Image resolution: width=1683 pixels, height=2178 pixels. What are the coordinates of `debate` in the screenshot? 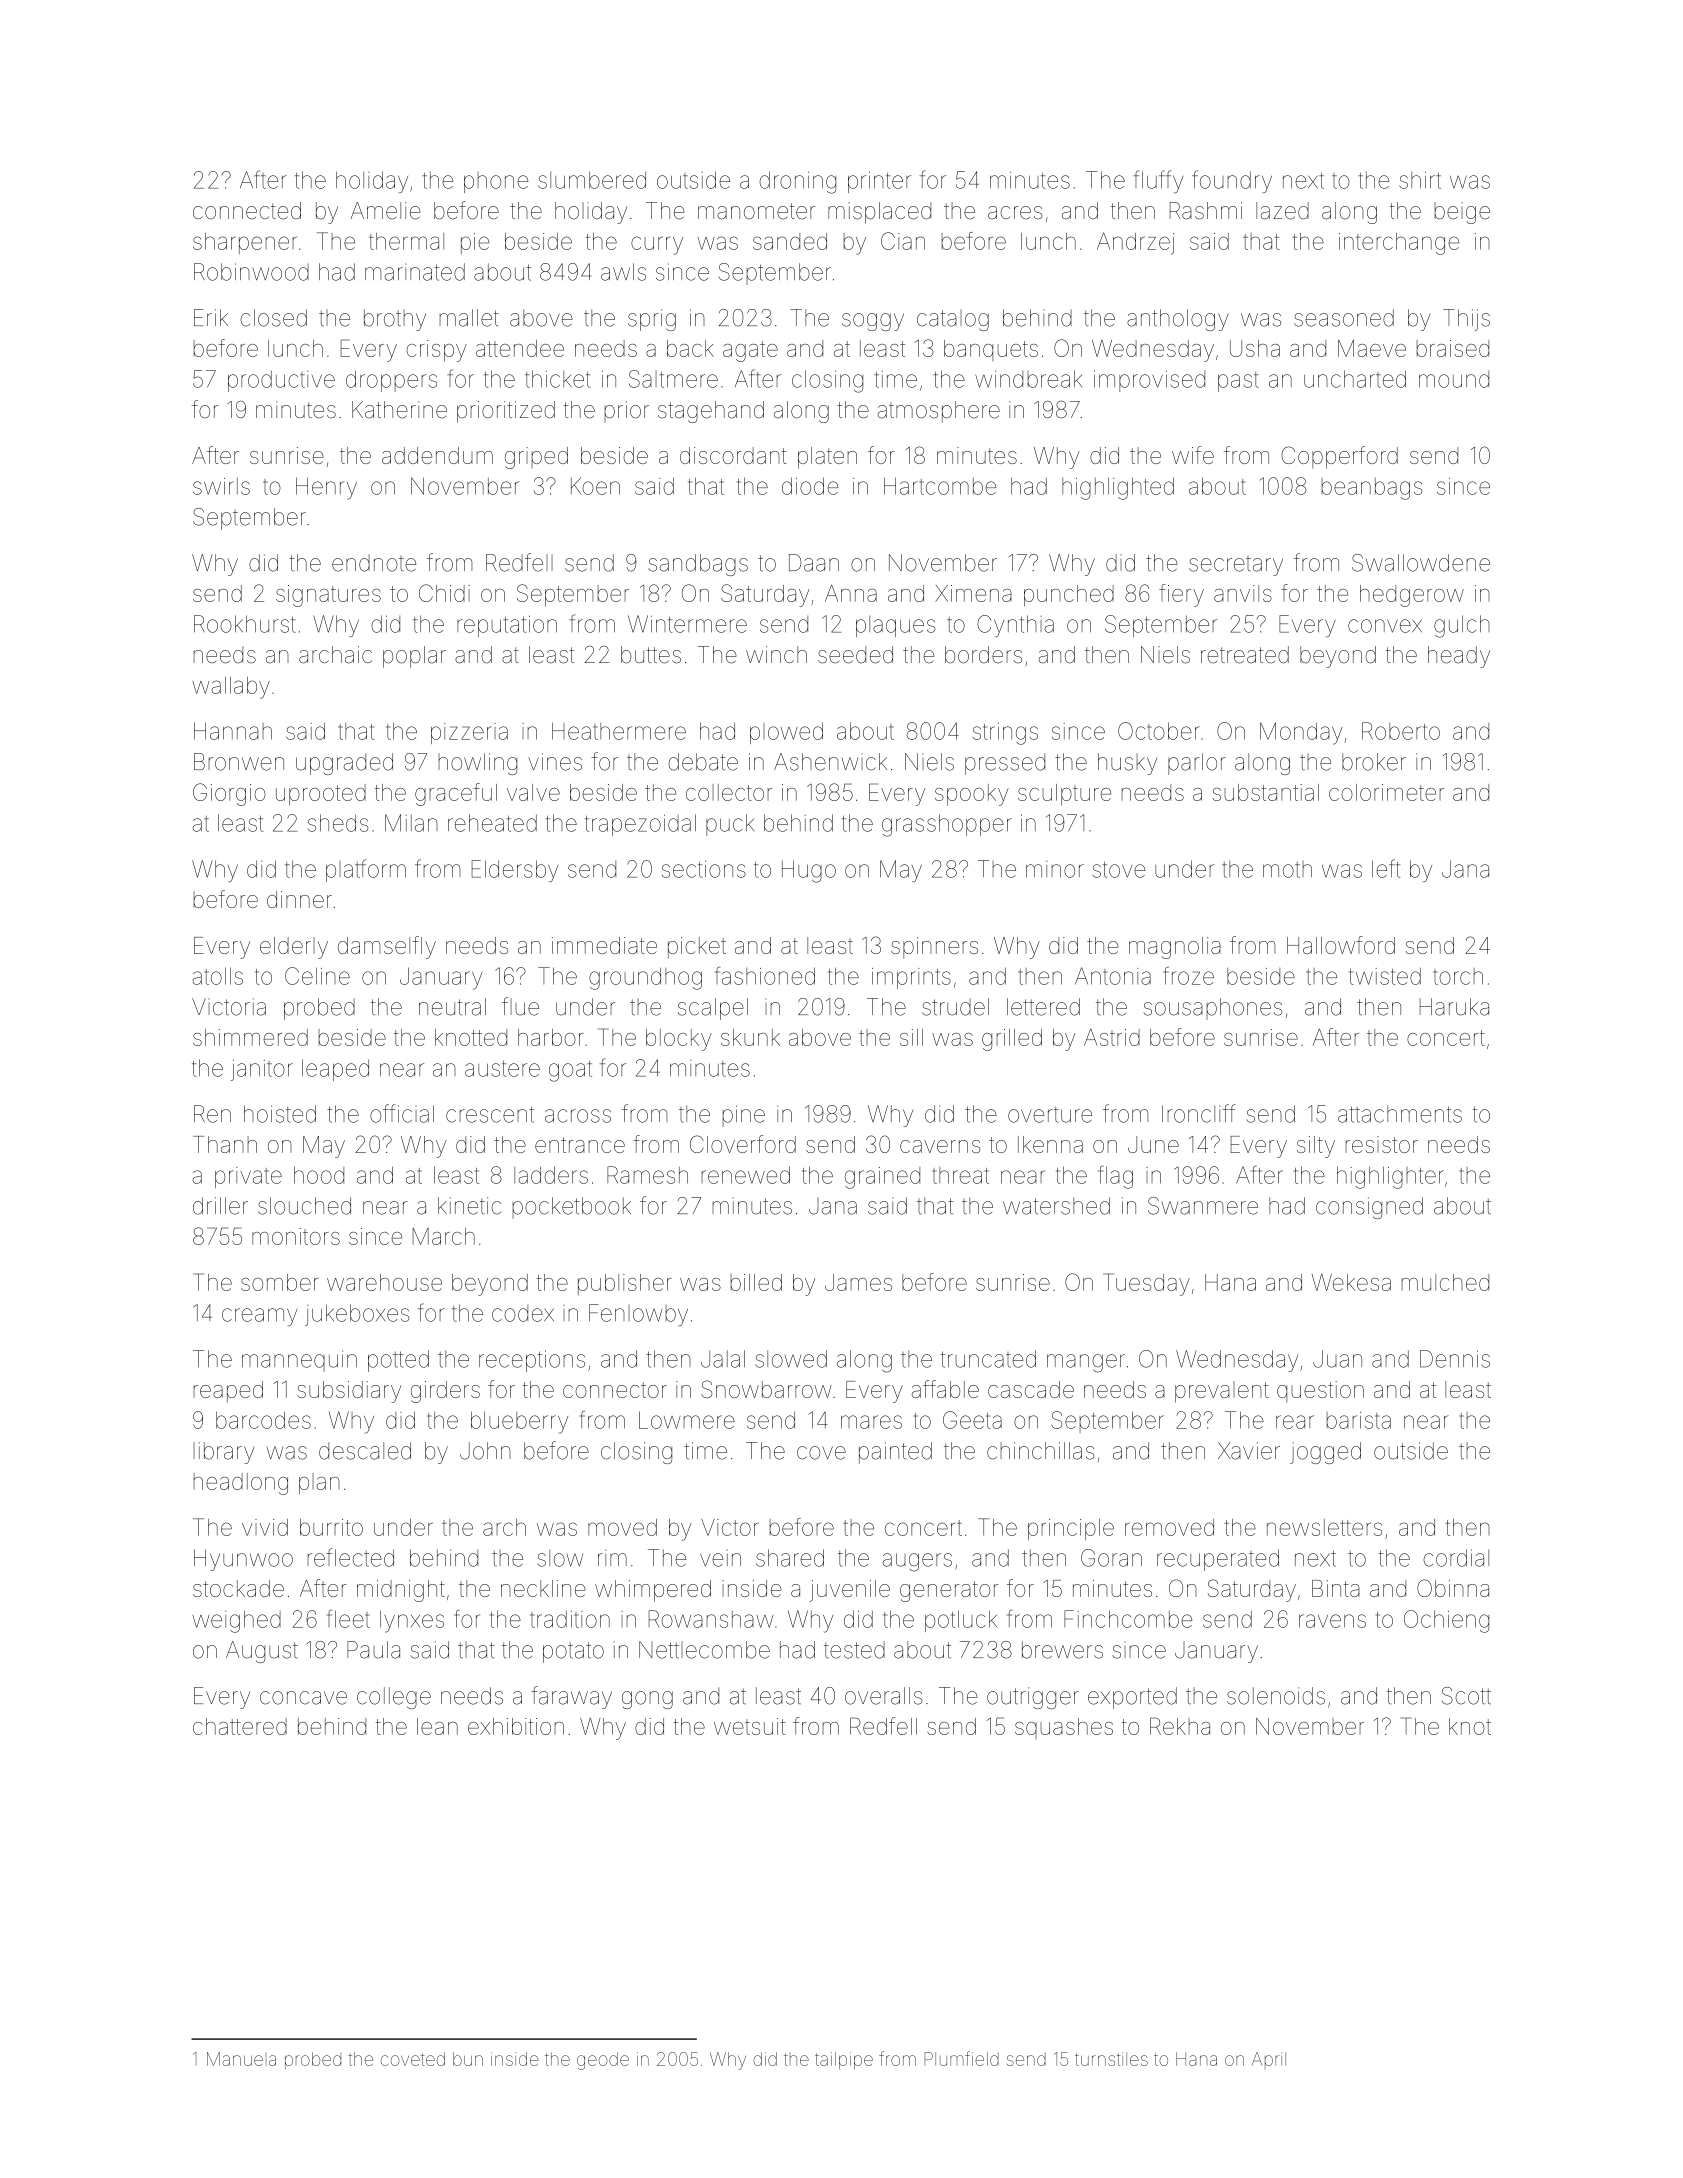 It's located at (703, 762).
